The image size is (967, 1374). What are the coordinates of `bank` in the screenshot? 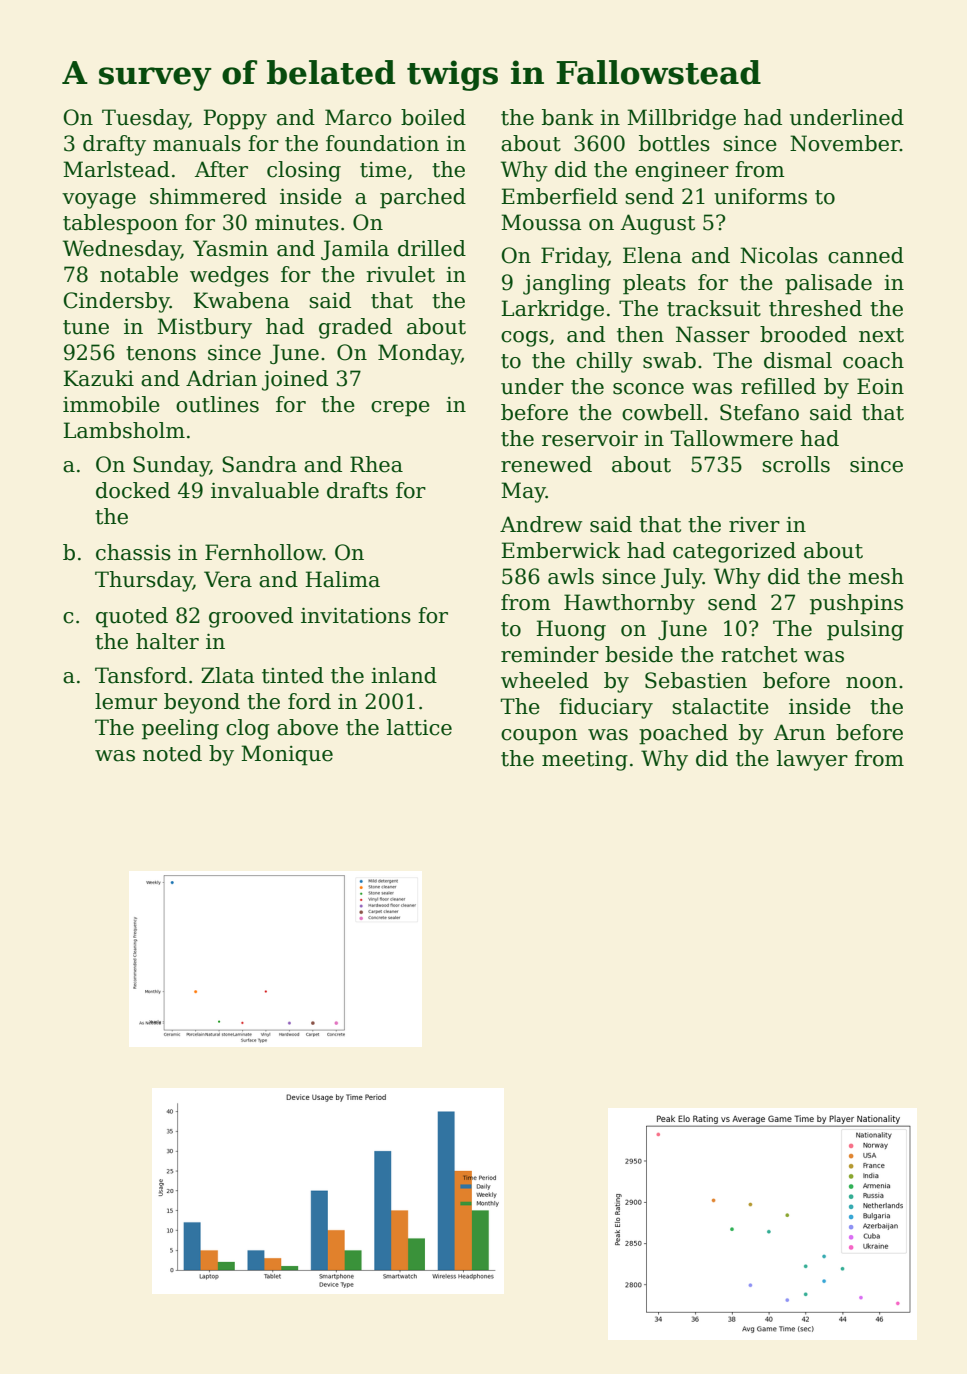 It's located at (568, 117).
